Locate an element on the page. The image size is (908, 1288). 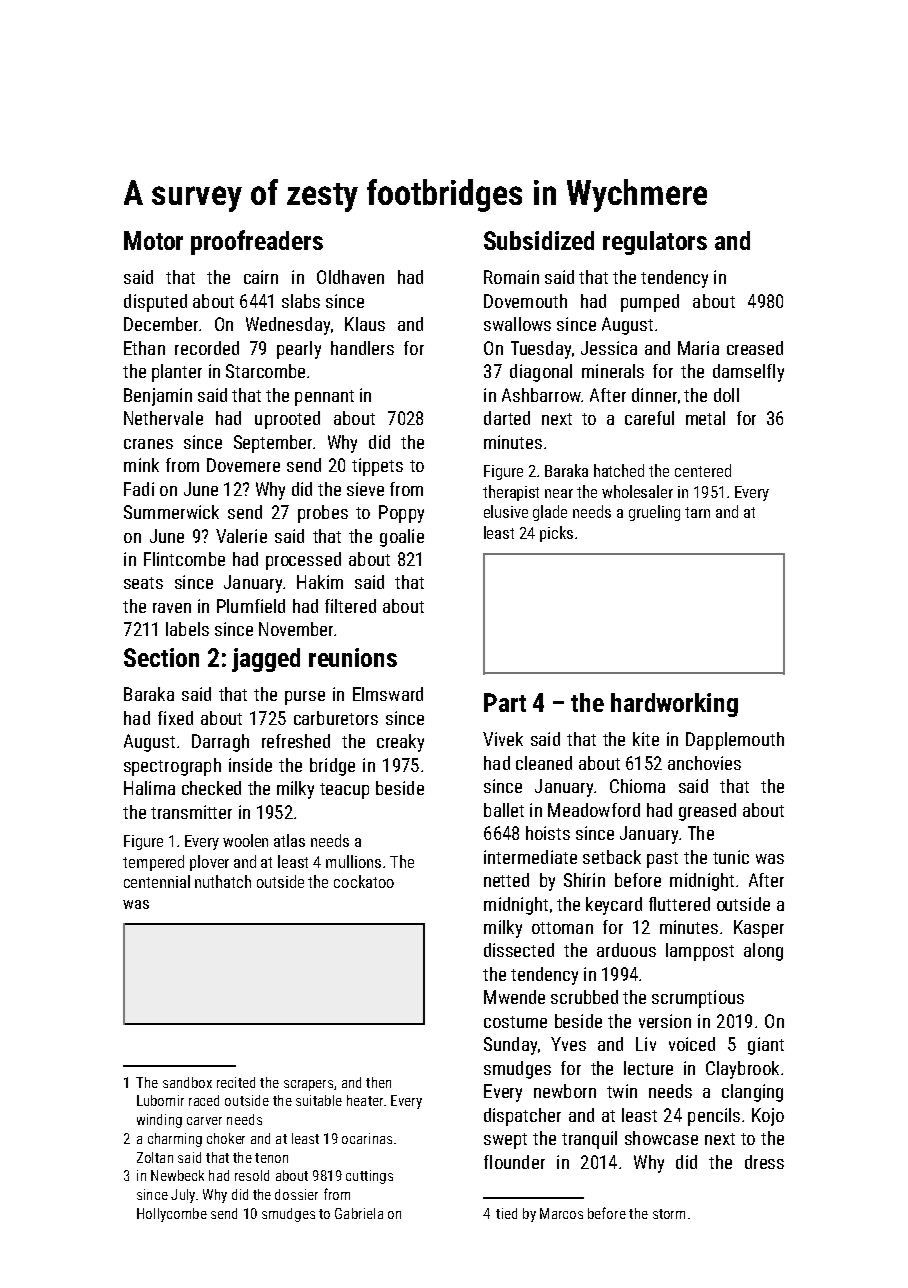
netted is located at coordinates (506, 880).
